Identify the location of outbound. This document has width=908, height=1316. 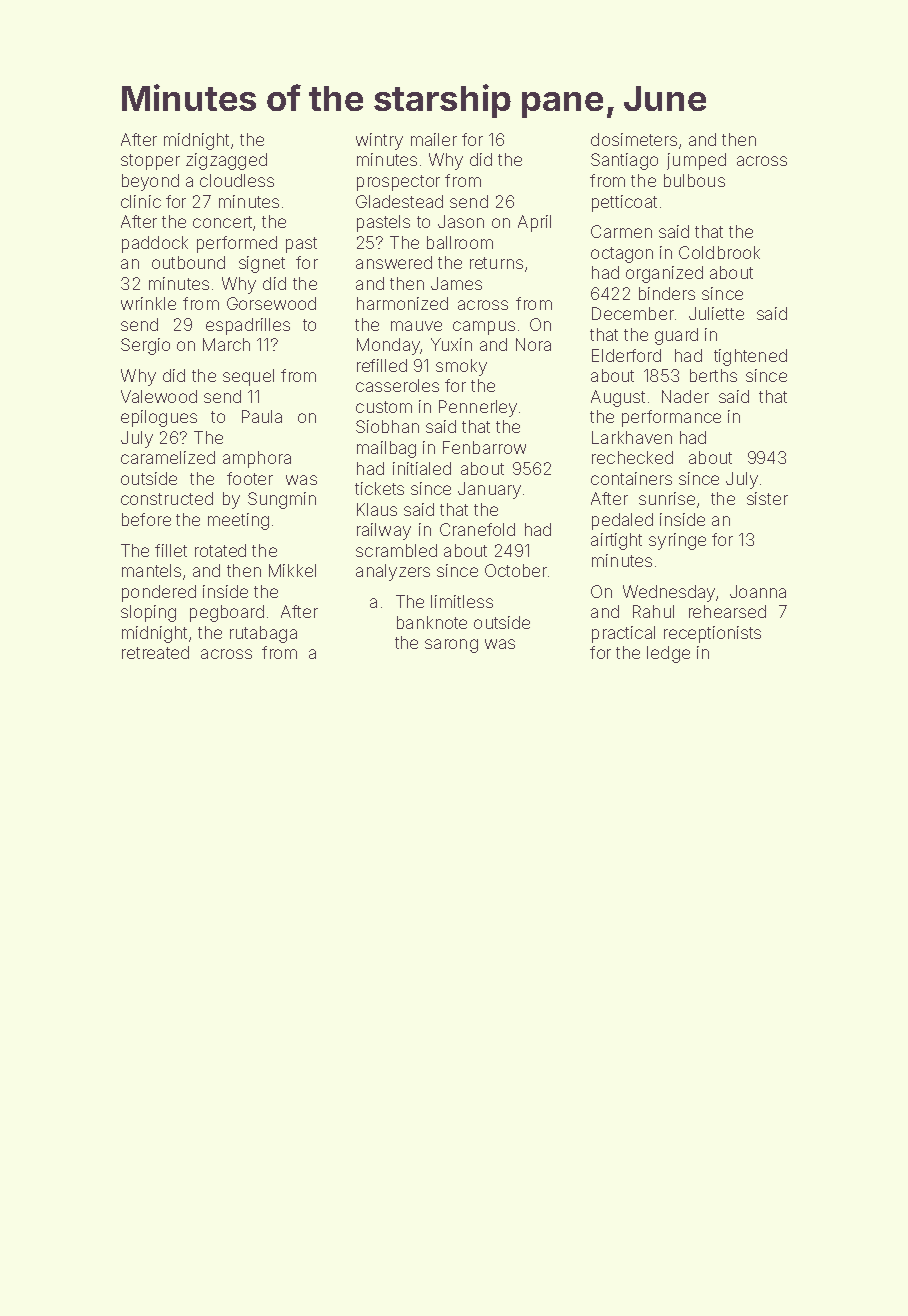
(188, 262).
